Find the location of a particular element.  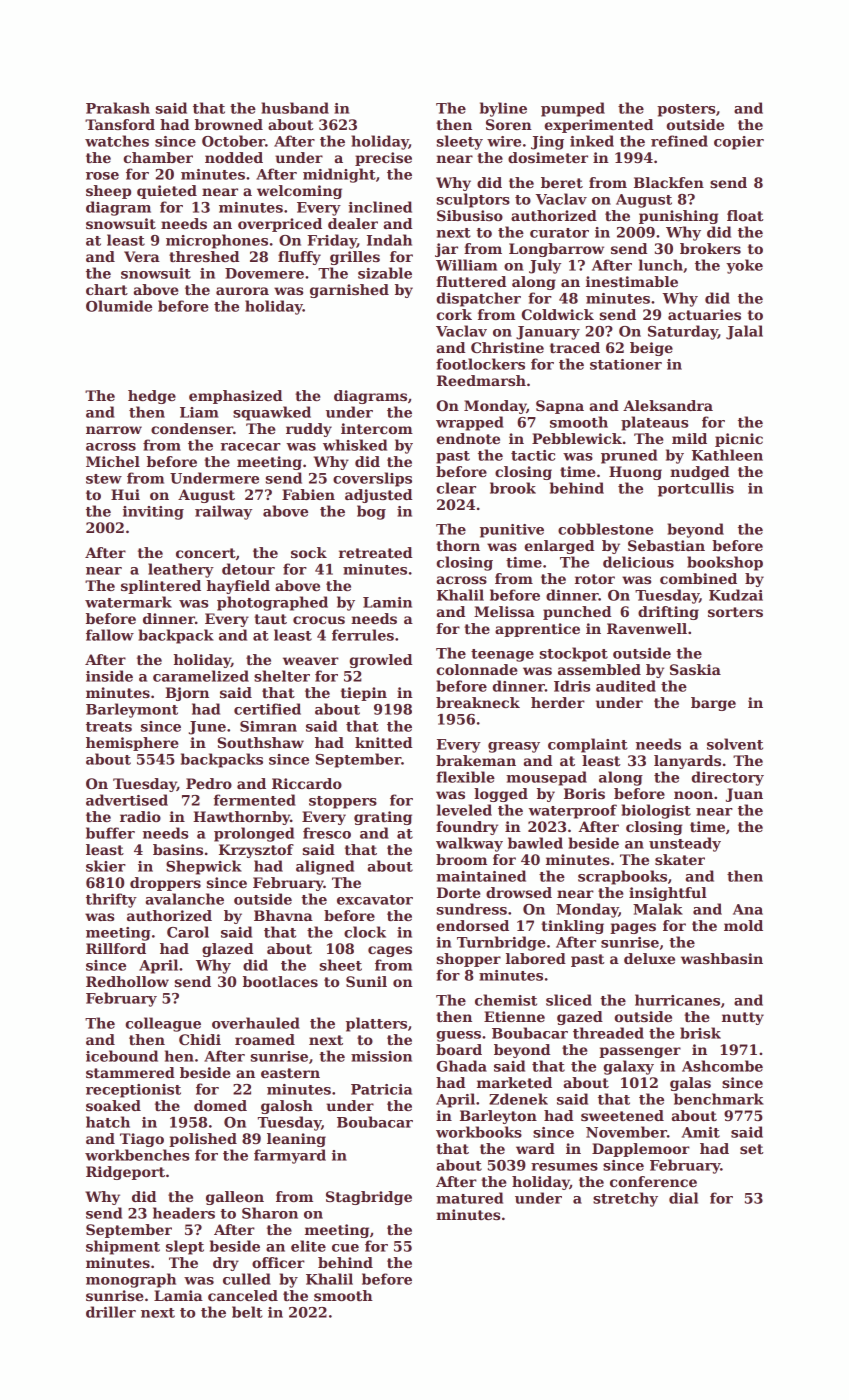

midnight is located at coordinates (339, 175).
